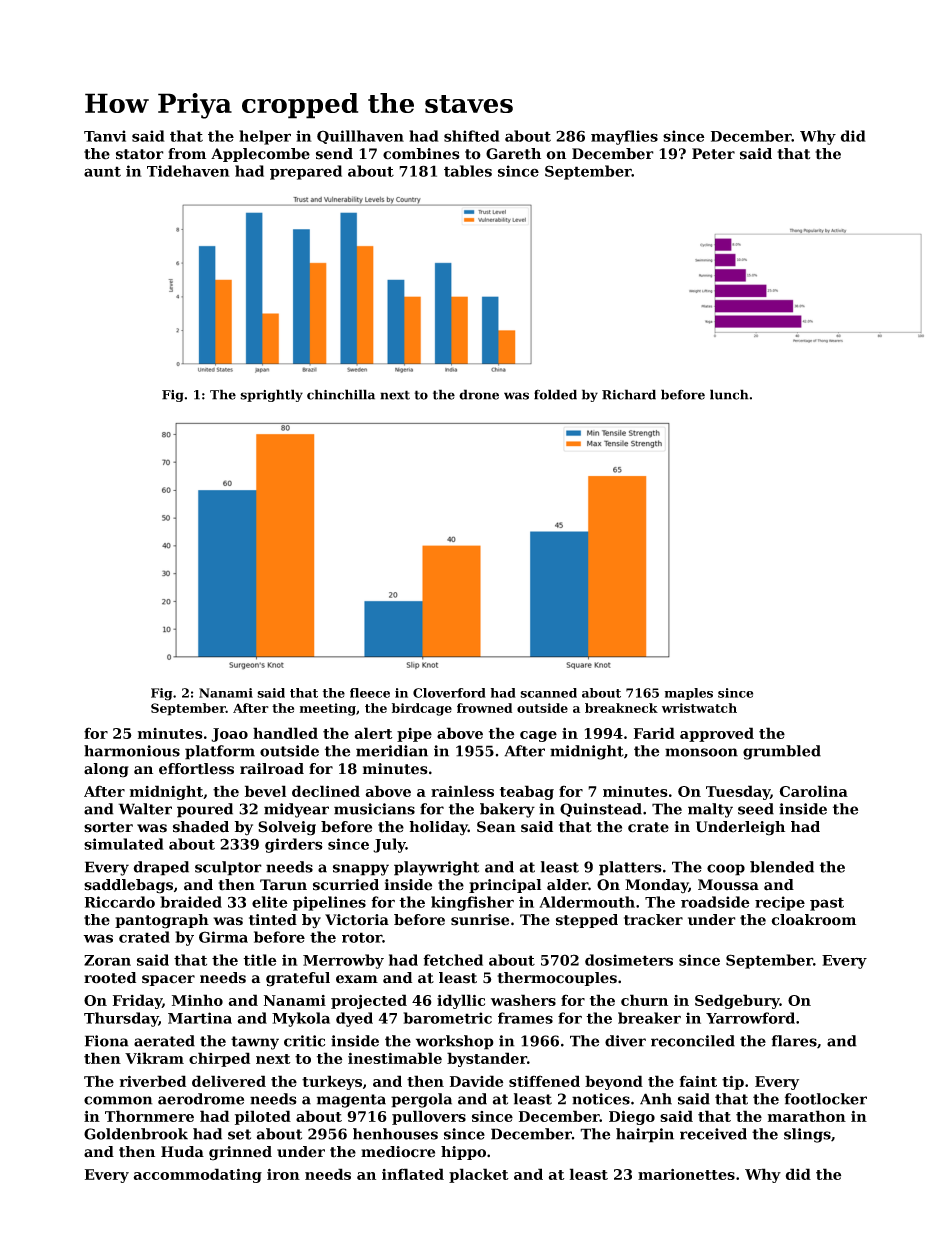 This screenshot has width=952, height=1233. What do you see at coordinates (645, 1135) in the screenshot?
I see `hairpin` at bounding box center [645, 1135].
